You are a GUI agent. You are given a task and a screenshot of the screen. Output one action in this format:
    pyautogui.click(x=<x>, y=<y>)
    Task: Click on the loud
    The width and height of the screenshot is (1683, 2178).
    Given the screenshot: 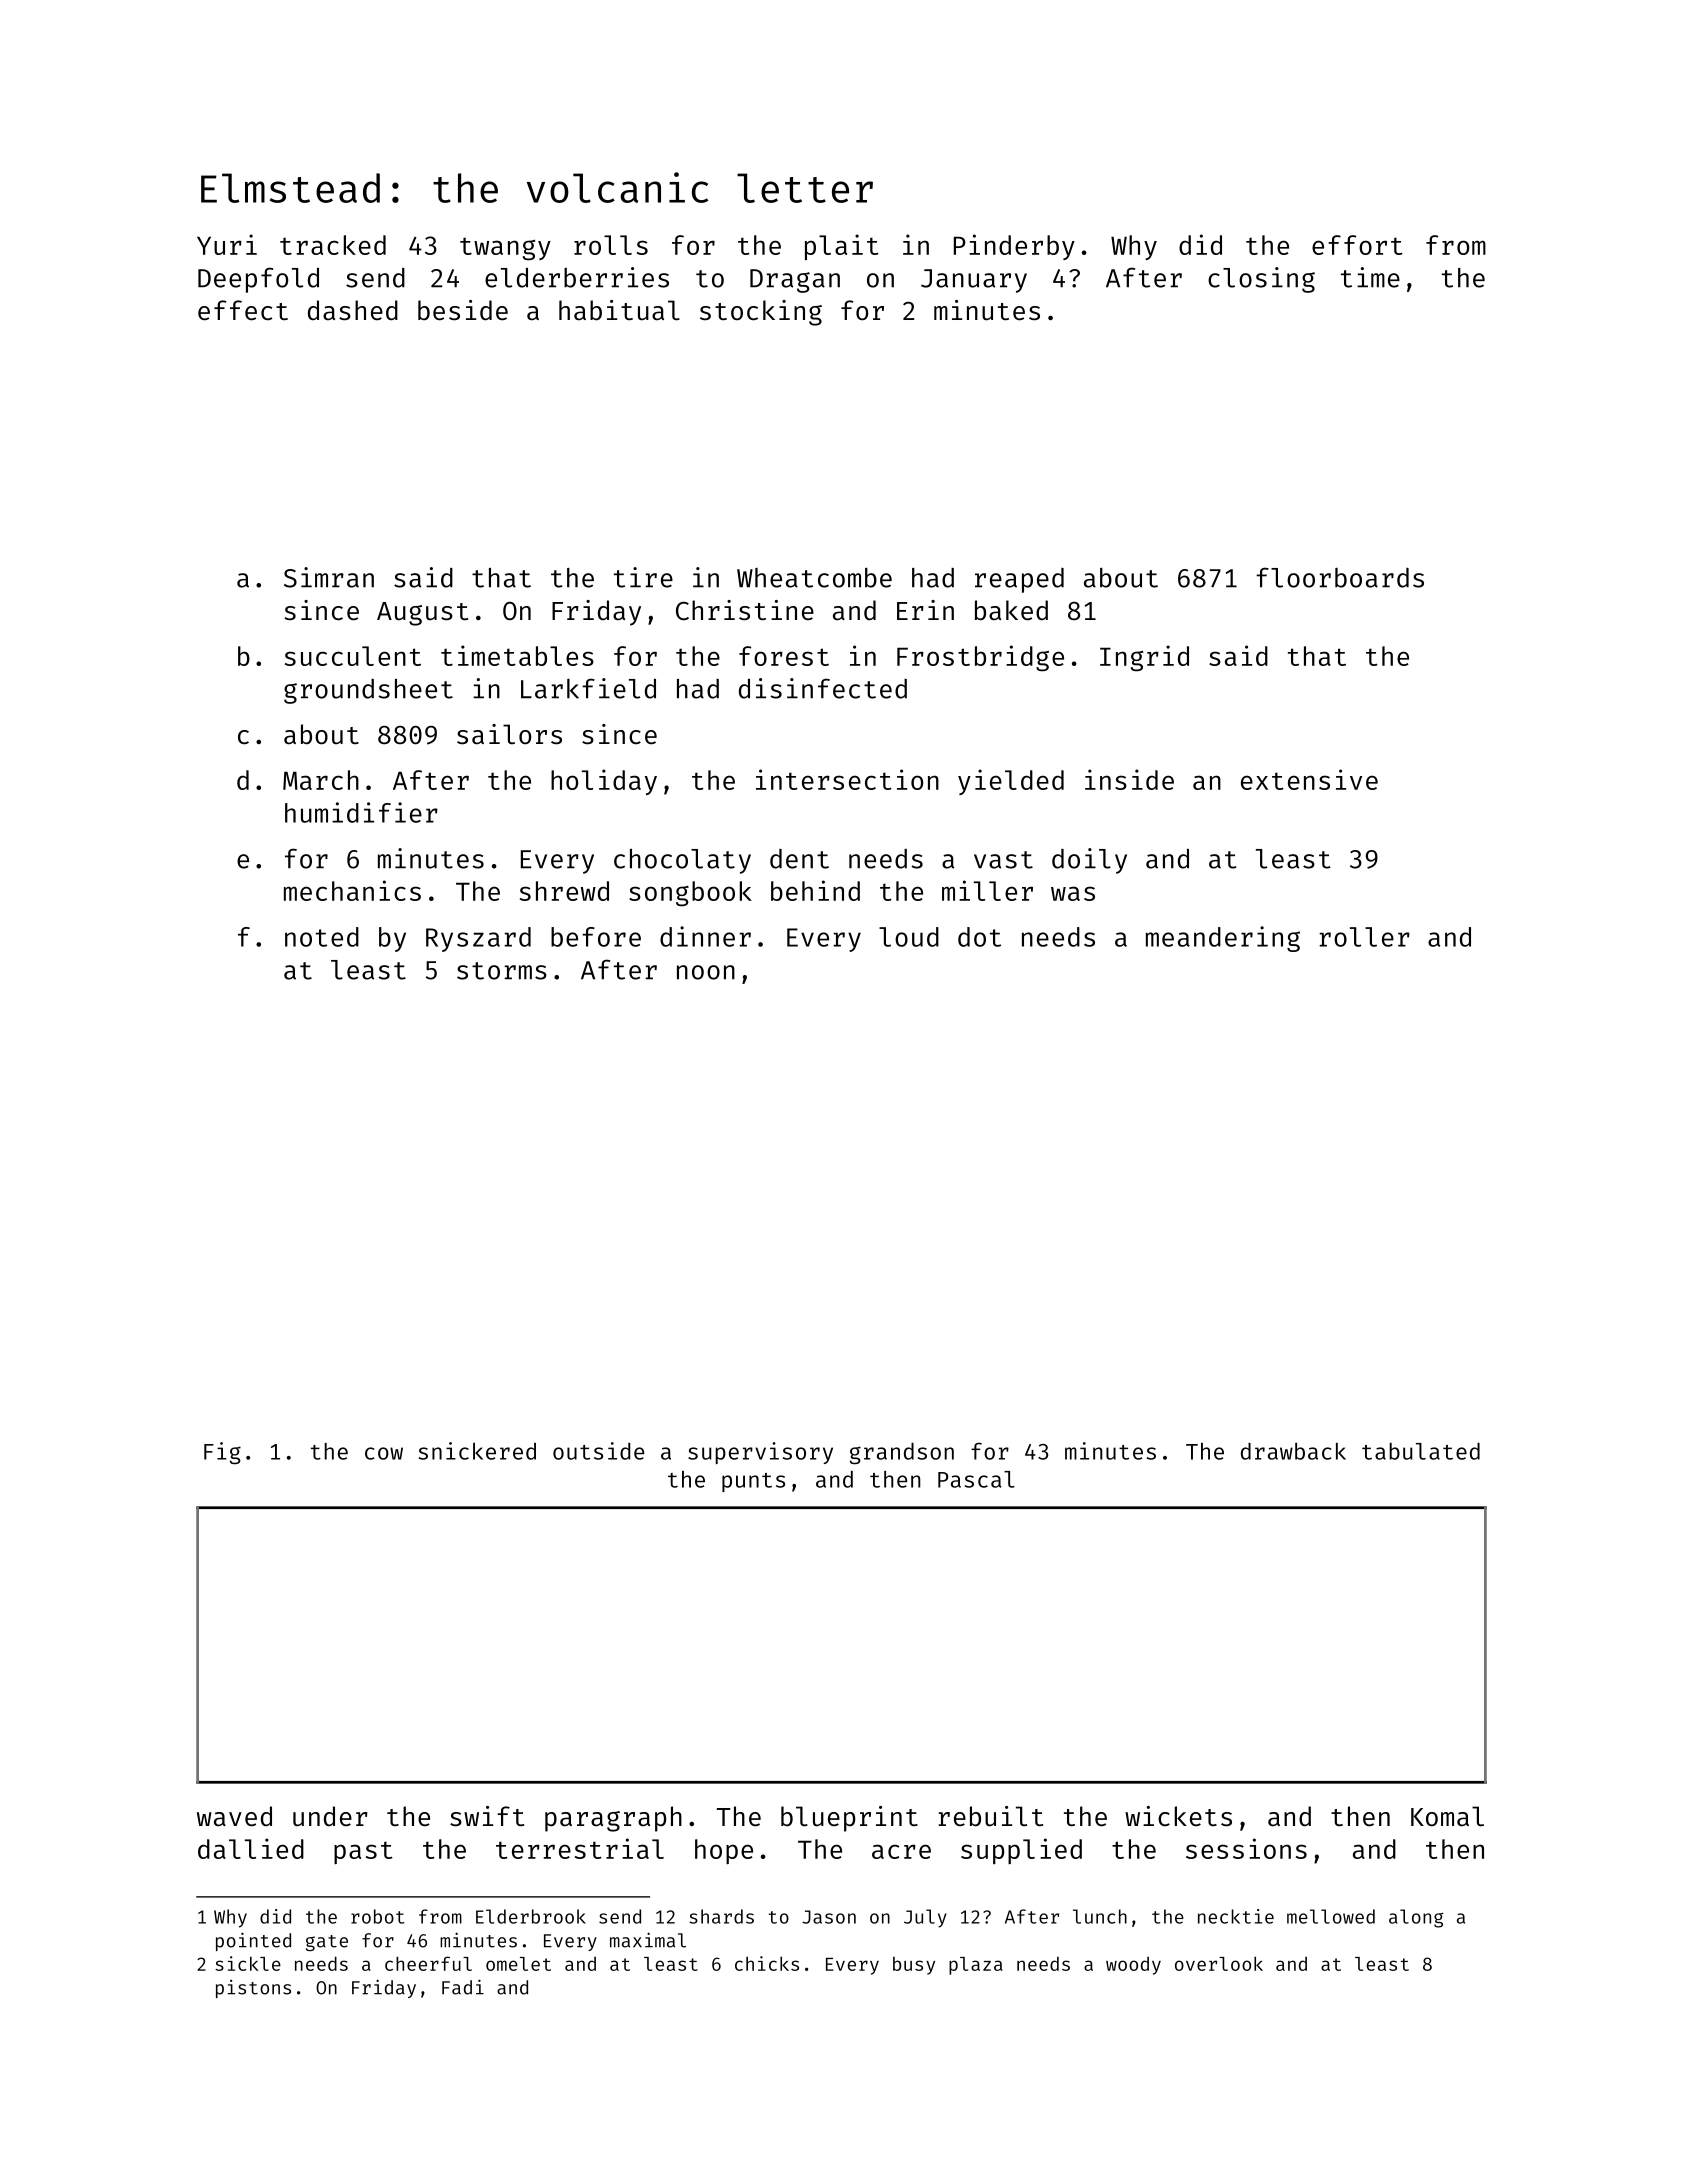 What is the action you would take?
    pyautogui.click(x=909, y=937)
